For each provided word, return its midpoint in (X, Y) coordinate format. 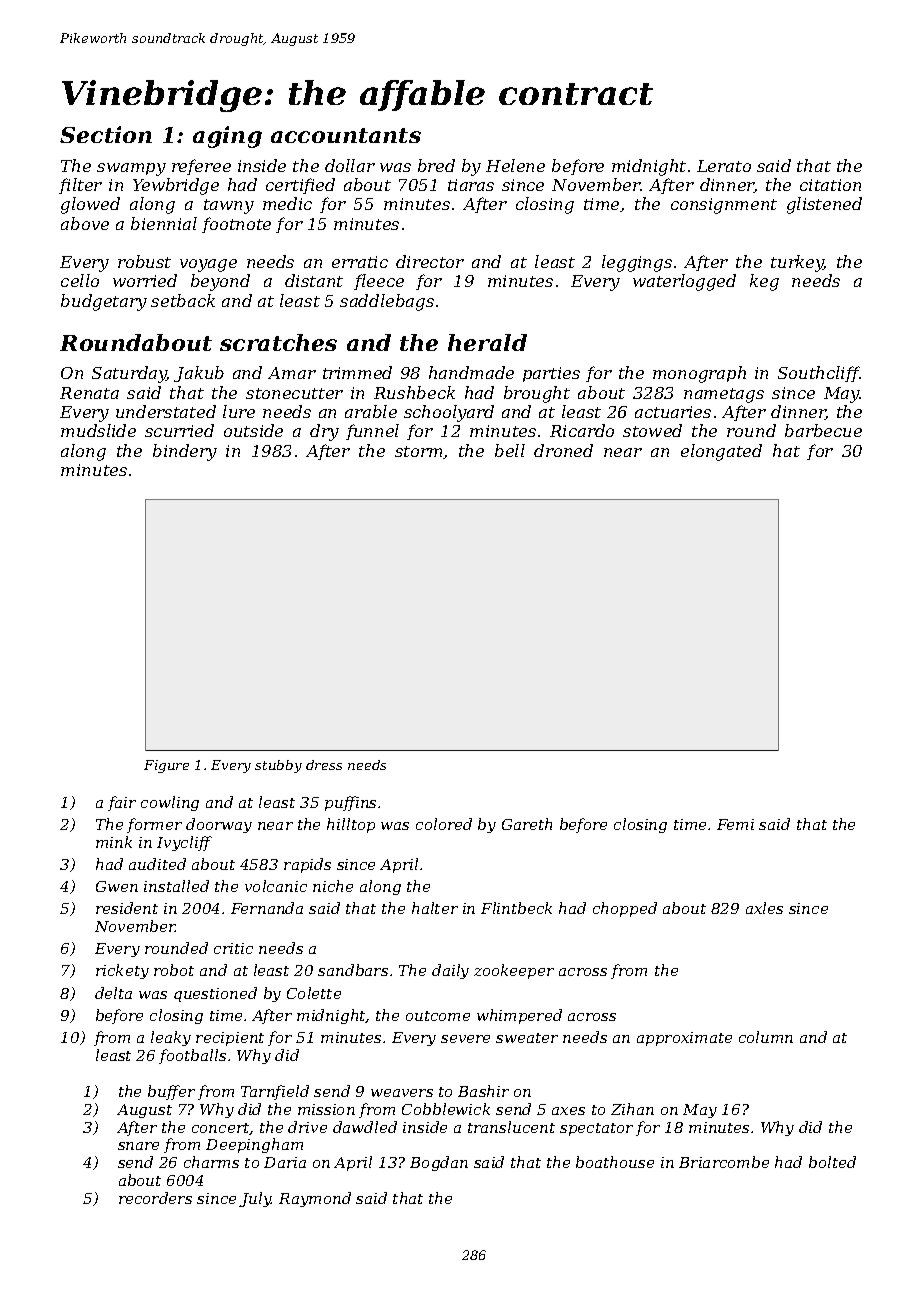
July (255, 1199)
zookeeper (514, 971)
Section (106, 134)
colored (444, 824)
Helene (515, 165)
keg (764, 282)
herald (487, 342)
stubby (278, 766)
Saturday (129, 374)
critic (233, 948)
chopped (625, 909)
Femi (735, 824)
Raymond (315, 1199)
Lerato (724, 166)
